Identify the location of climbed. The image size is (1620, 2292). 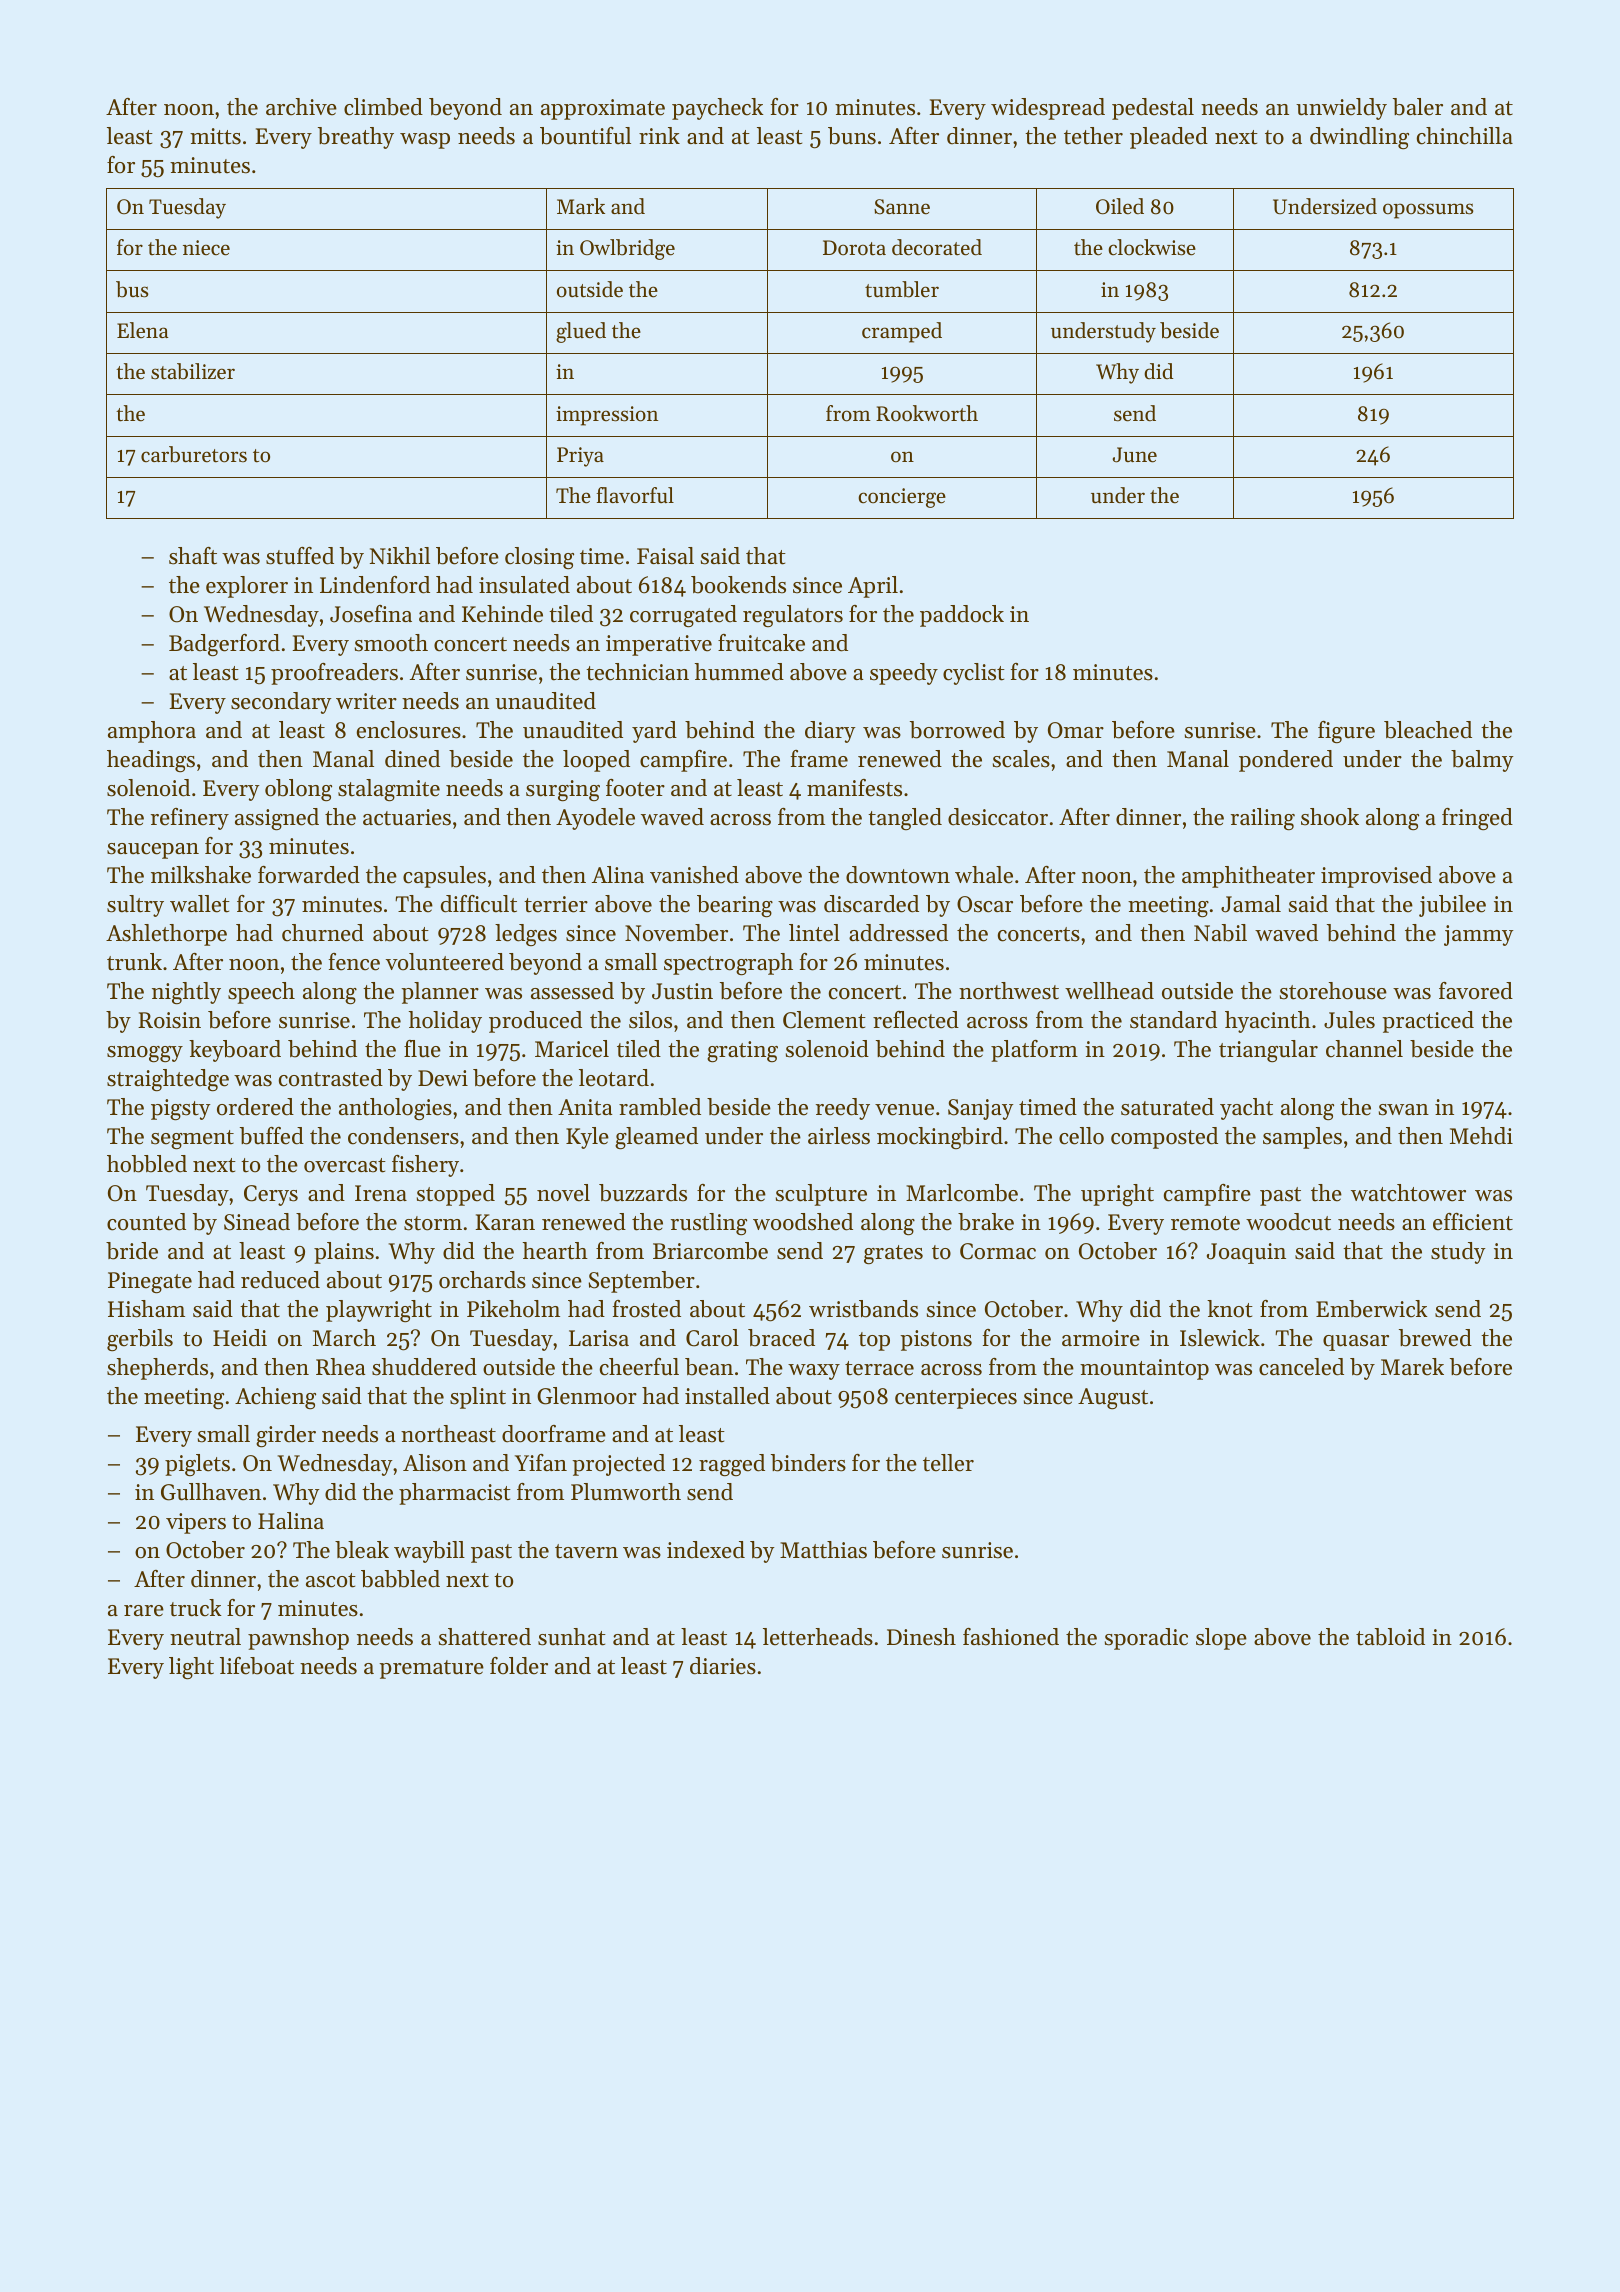
(383, 107).
